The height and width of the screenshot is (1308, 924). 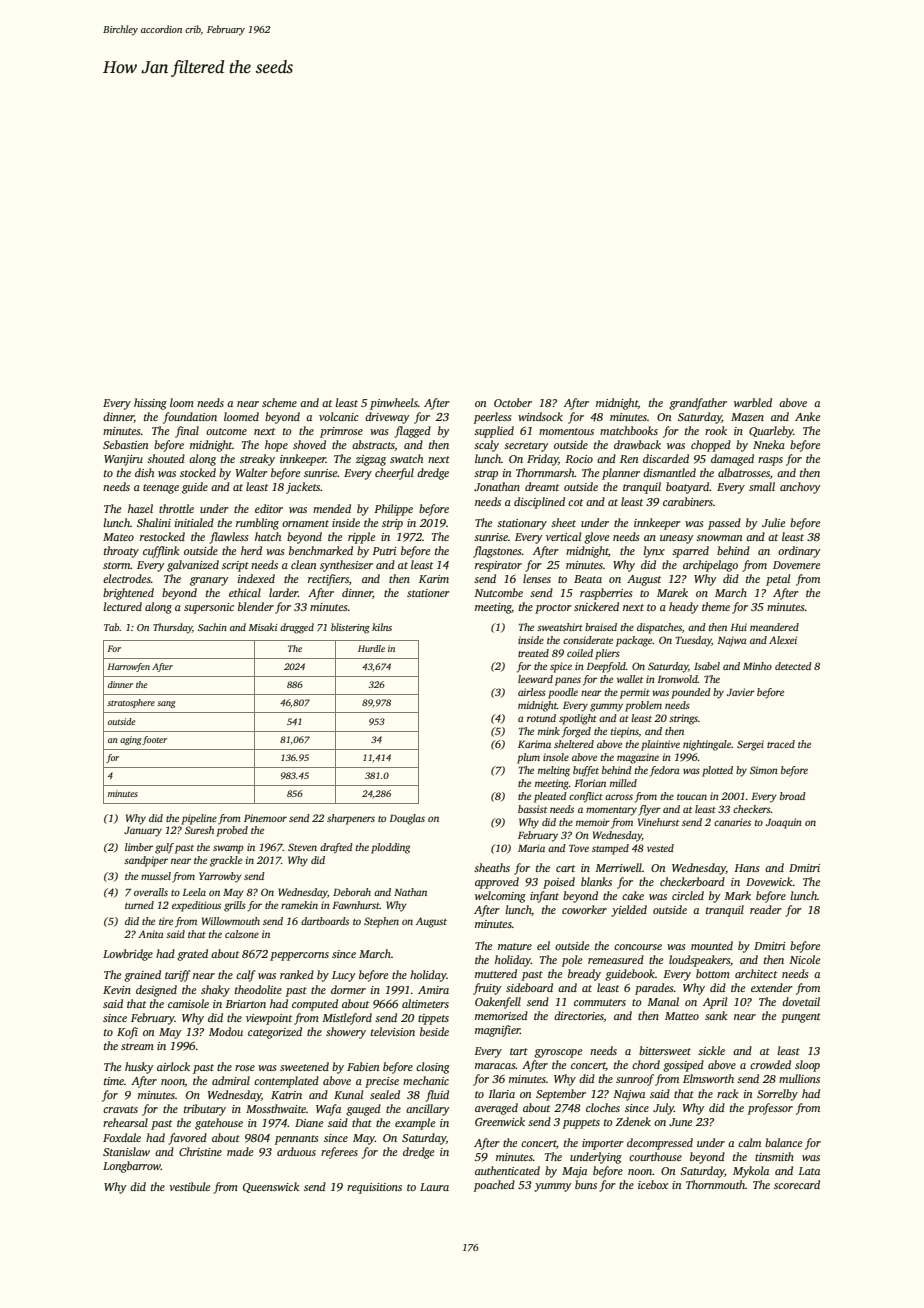 What do you see at coordinates (279, 402) in the screenshot?
I see `scheme` at bounding box center [279, 402].
